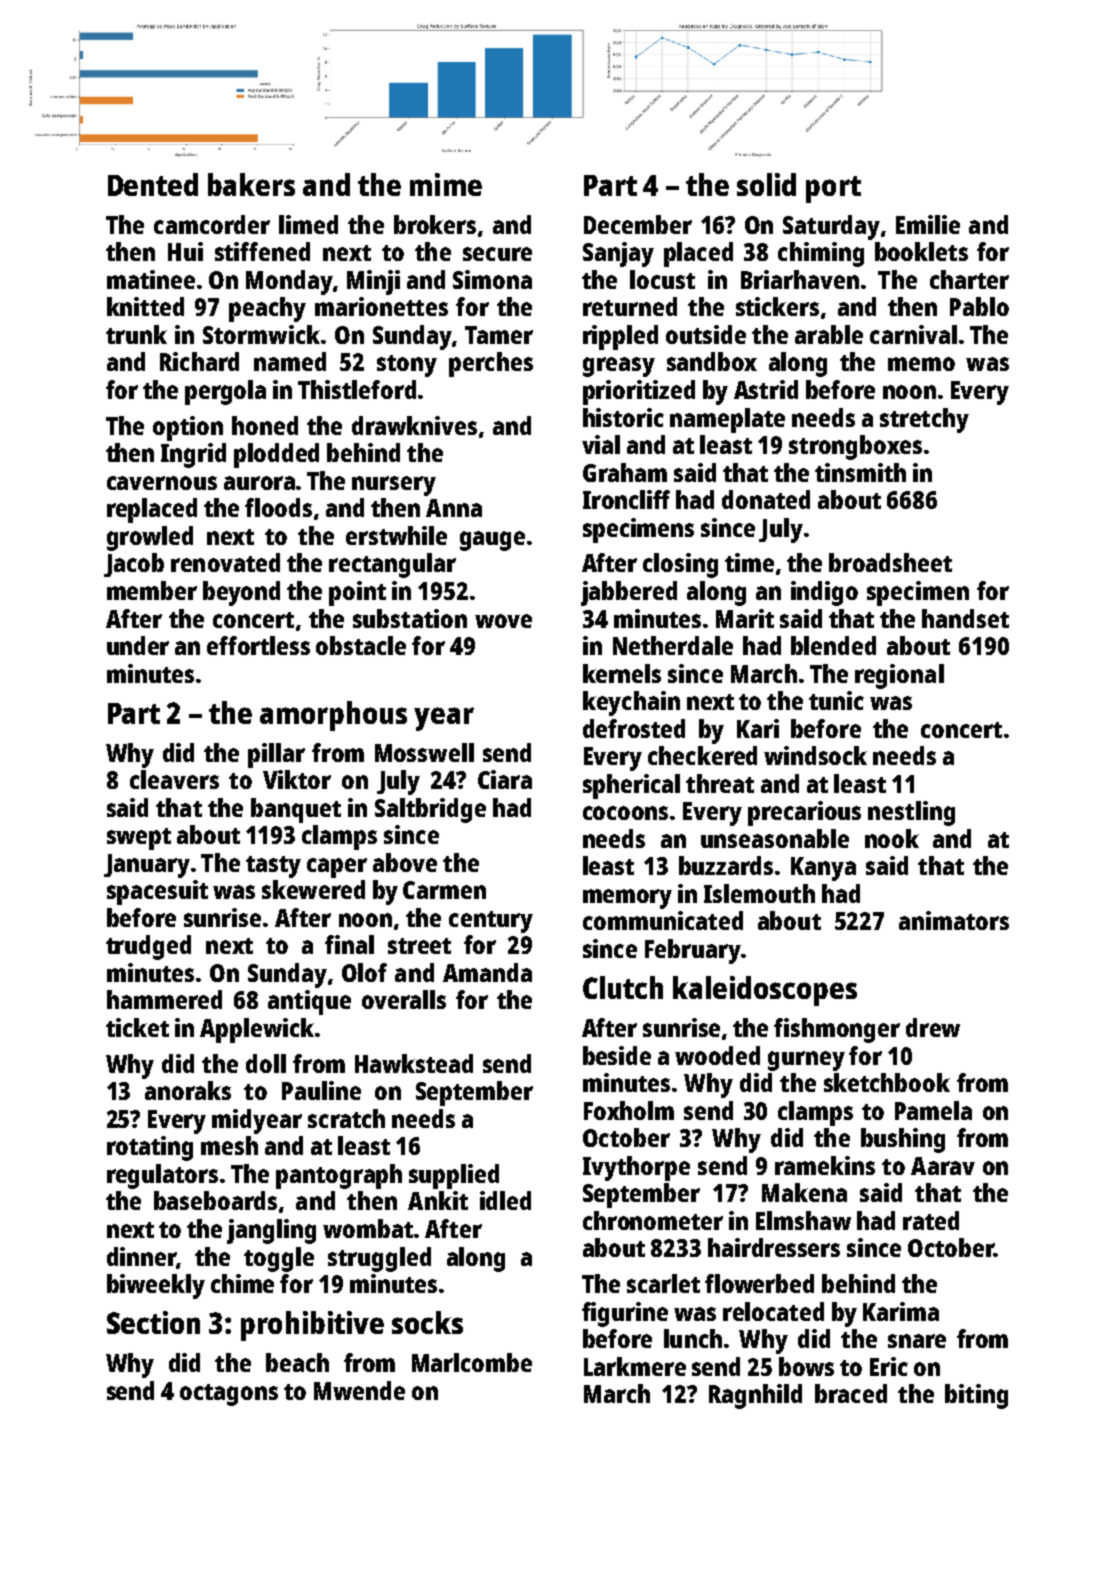  What do you see at coordinates (491, 922) in the image?
I see `century` at bounding box center [491, 922].
